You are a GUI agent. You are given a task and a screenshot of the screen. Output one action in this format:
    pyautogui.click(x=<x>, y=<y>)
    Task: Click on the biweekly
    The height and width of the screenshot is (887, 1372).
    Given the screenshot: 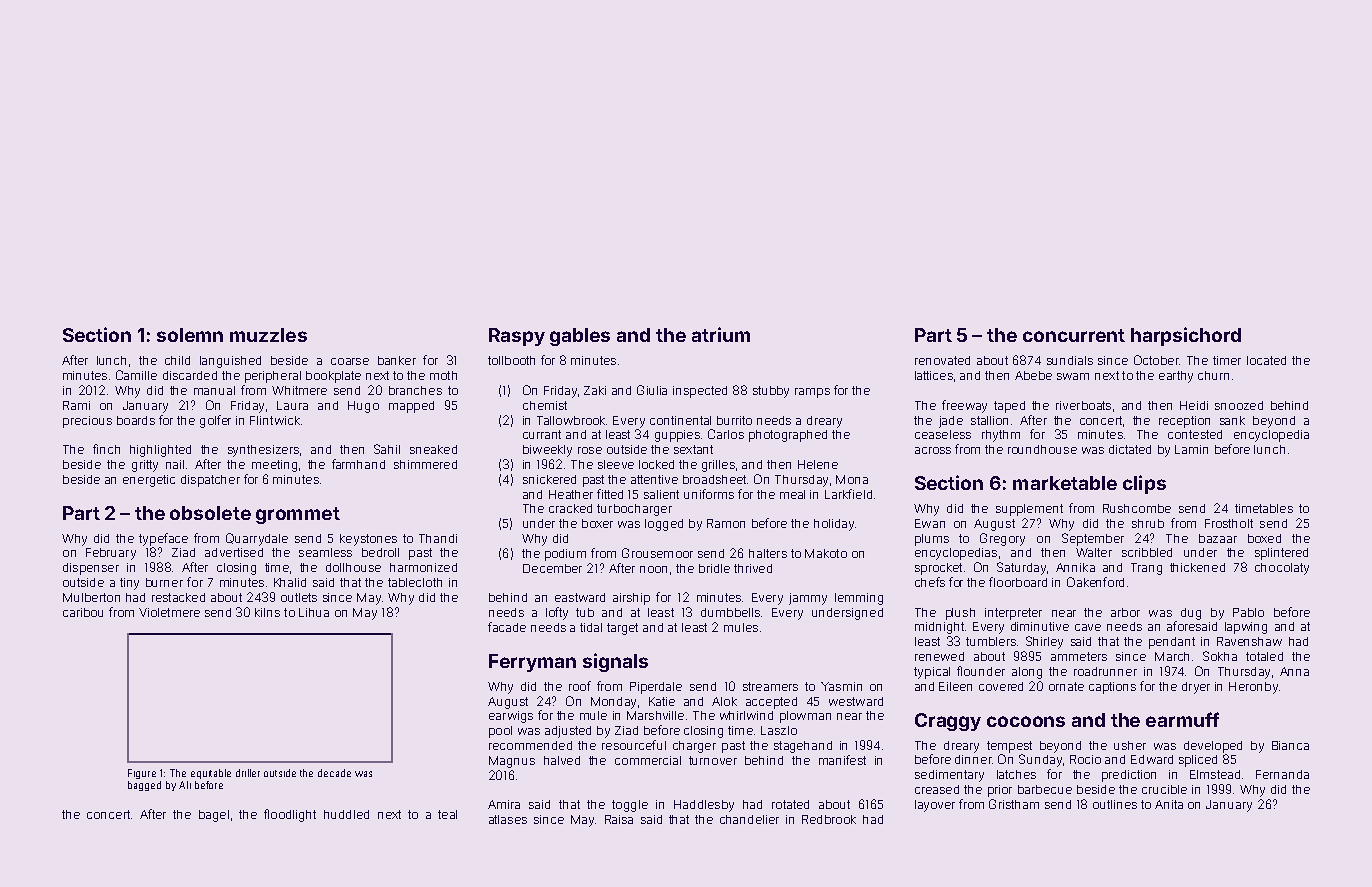 What is the action you would take?
    pyautogui.click(x=547, y=451)
